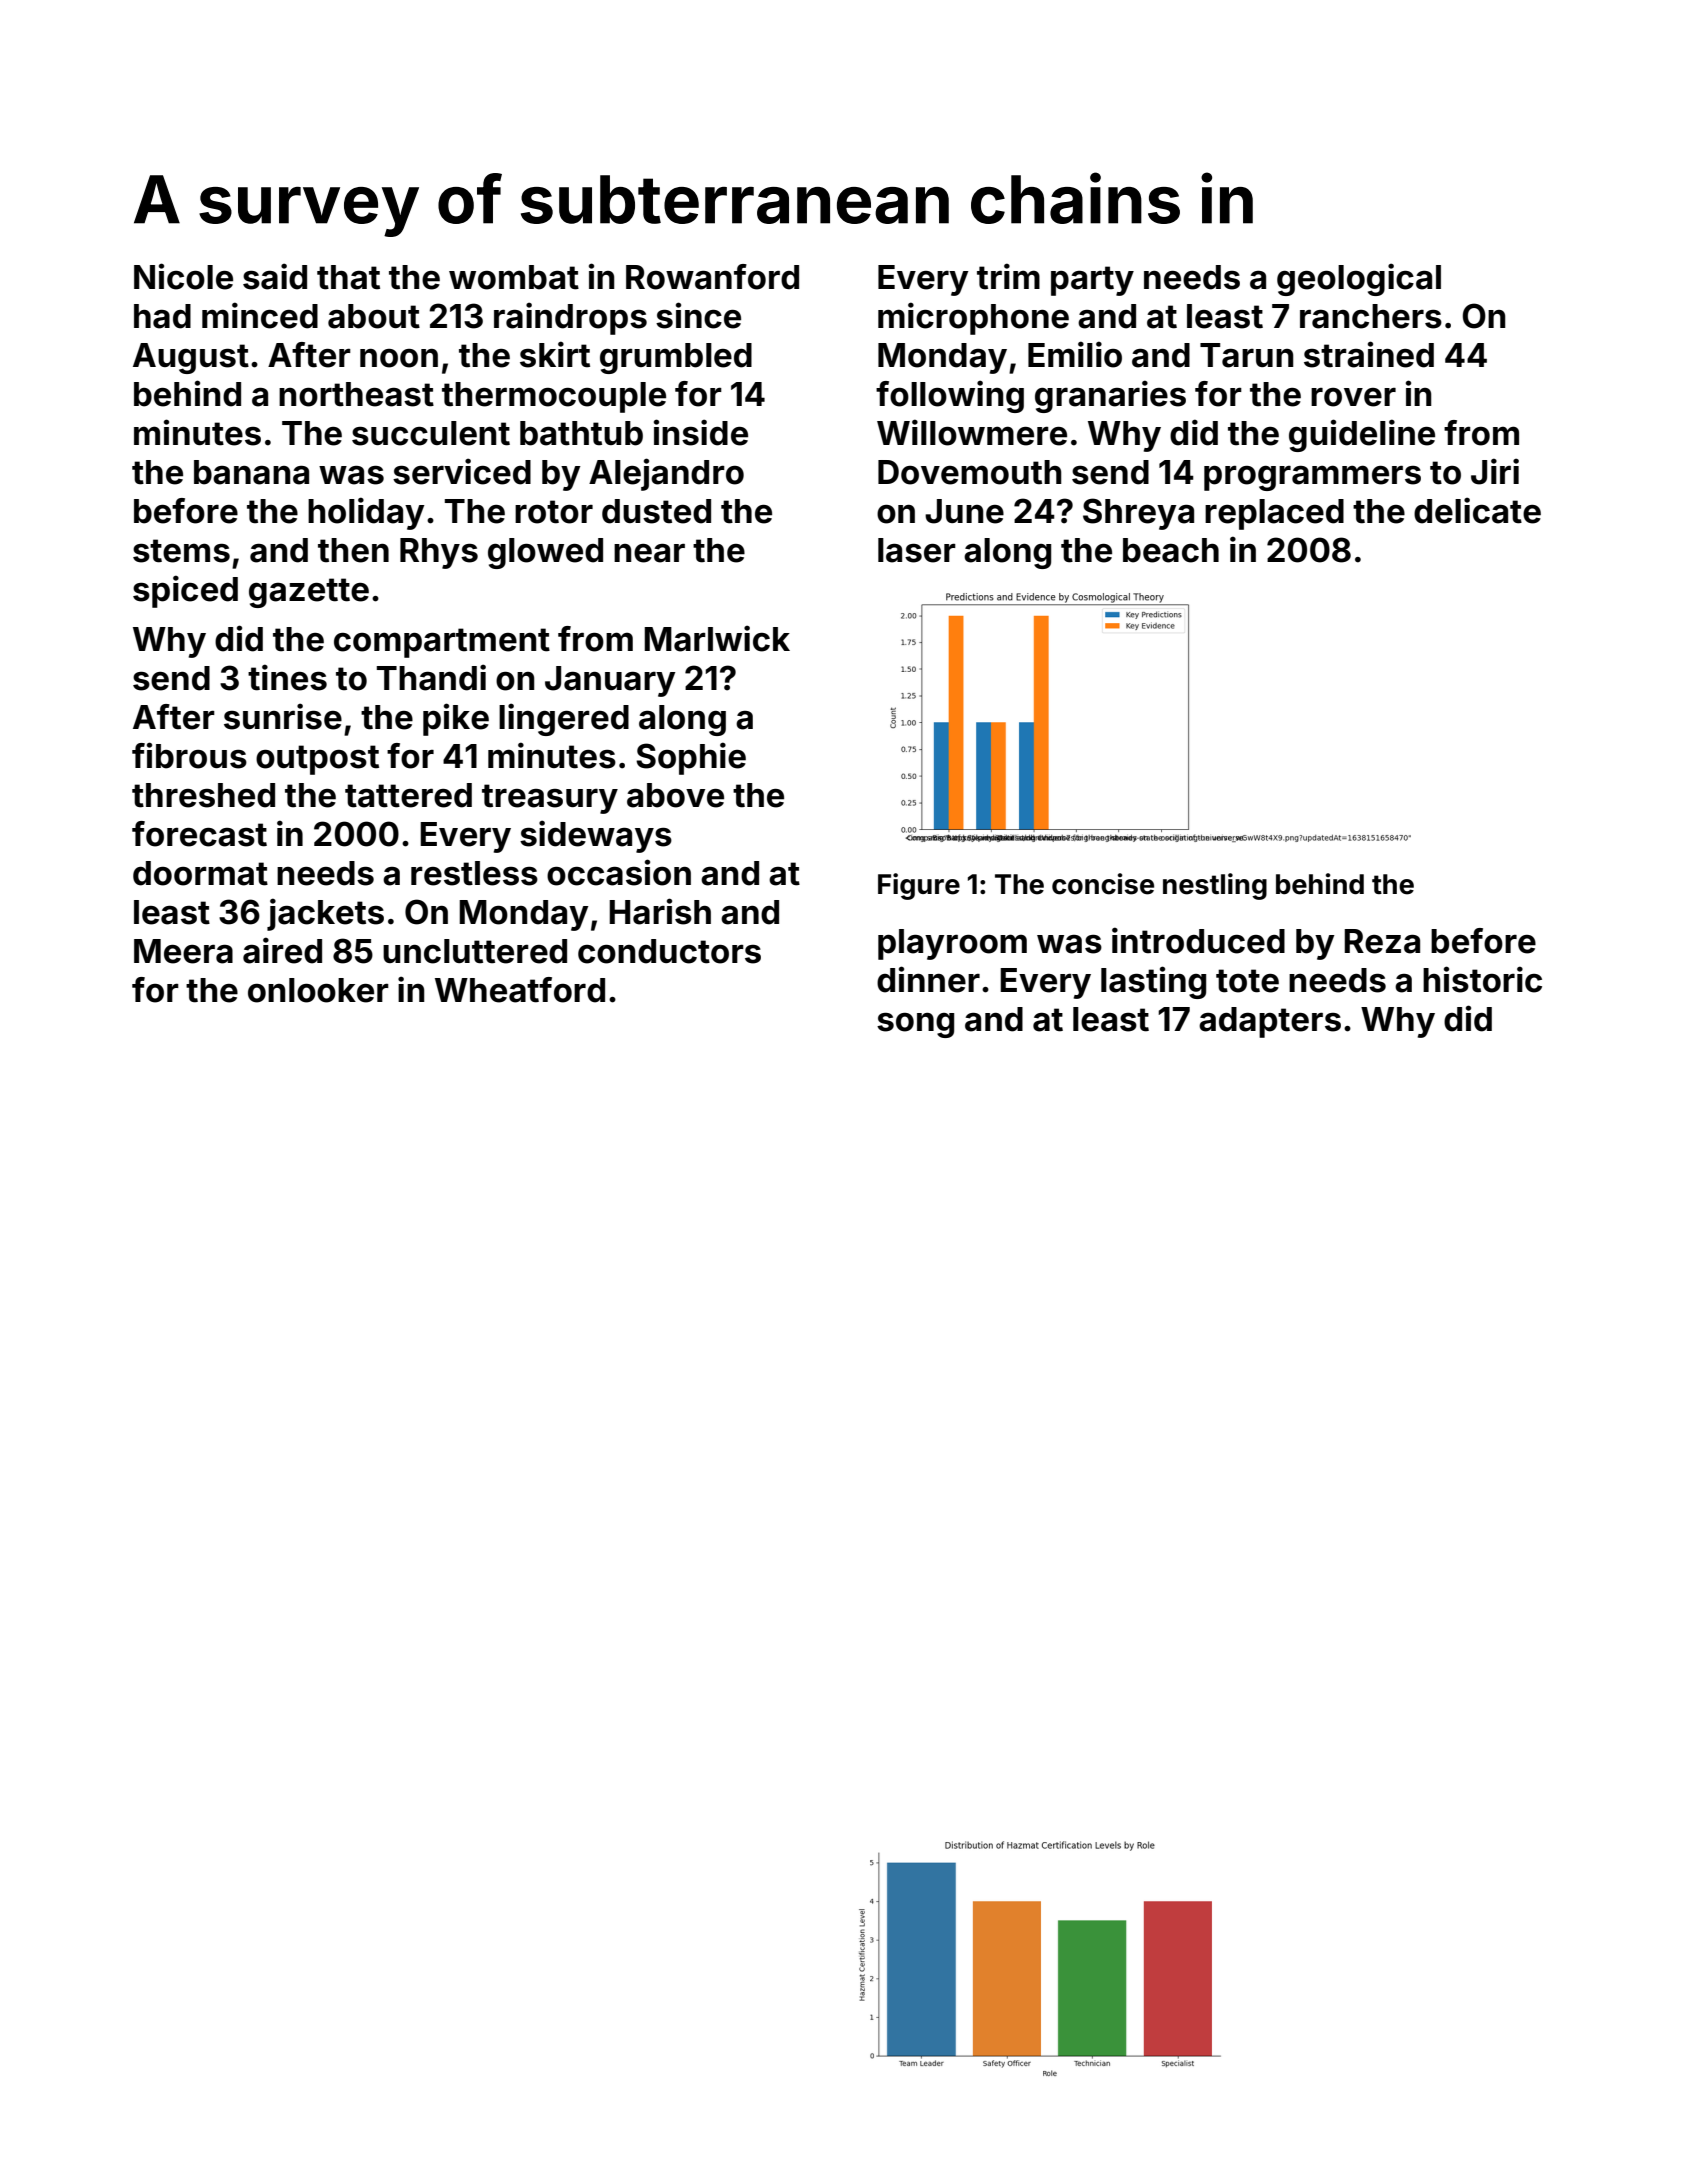 The height and width of the screenshot is (2178, 1683). What do you see at coordinates (1477, 510) in the screenshot?
I see `delicate` at bounding box center [1477, 510].
